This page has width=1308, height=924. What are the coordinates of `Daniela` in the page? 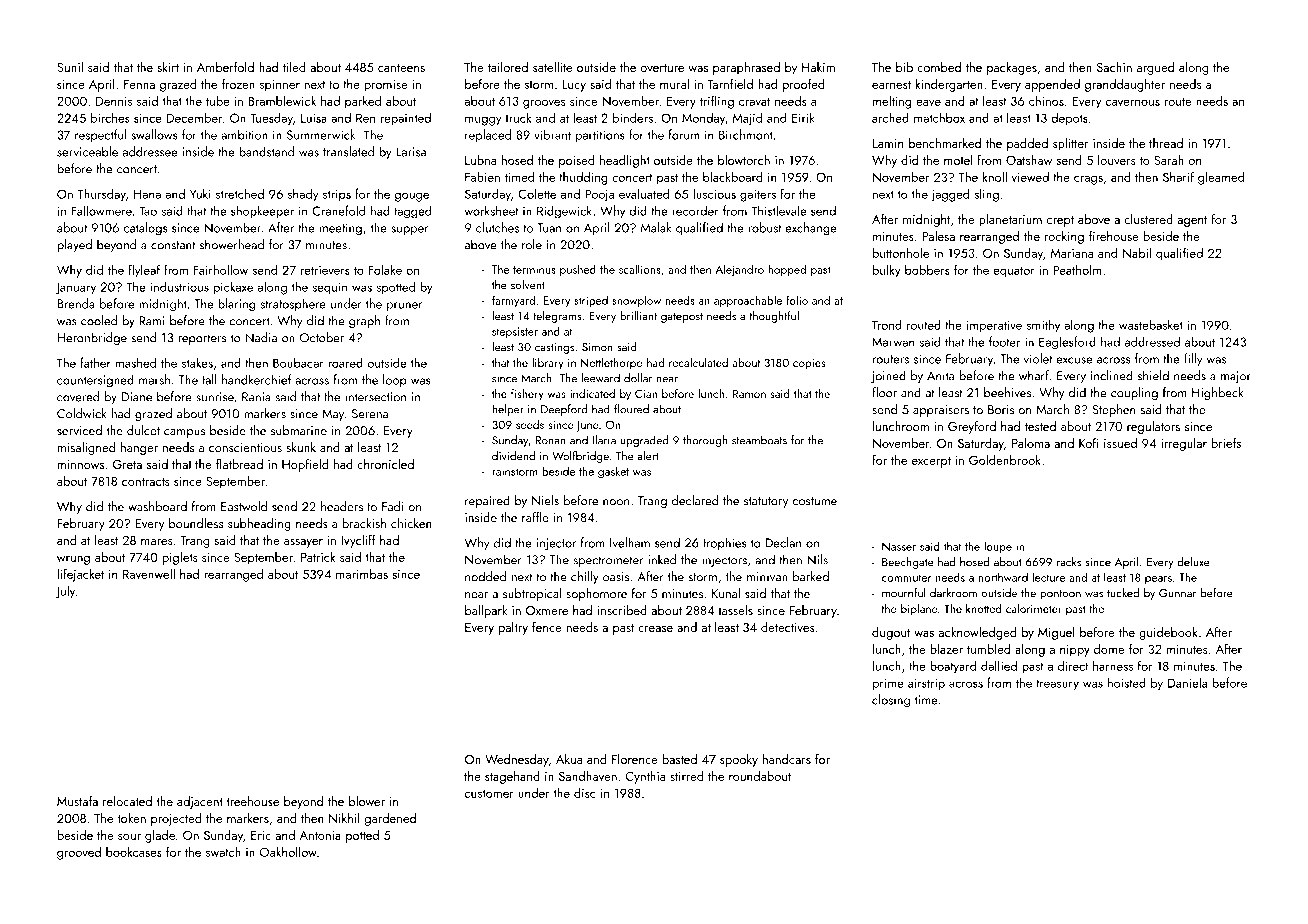 It's located at (1187, 682).
